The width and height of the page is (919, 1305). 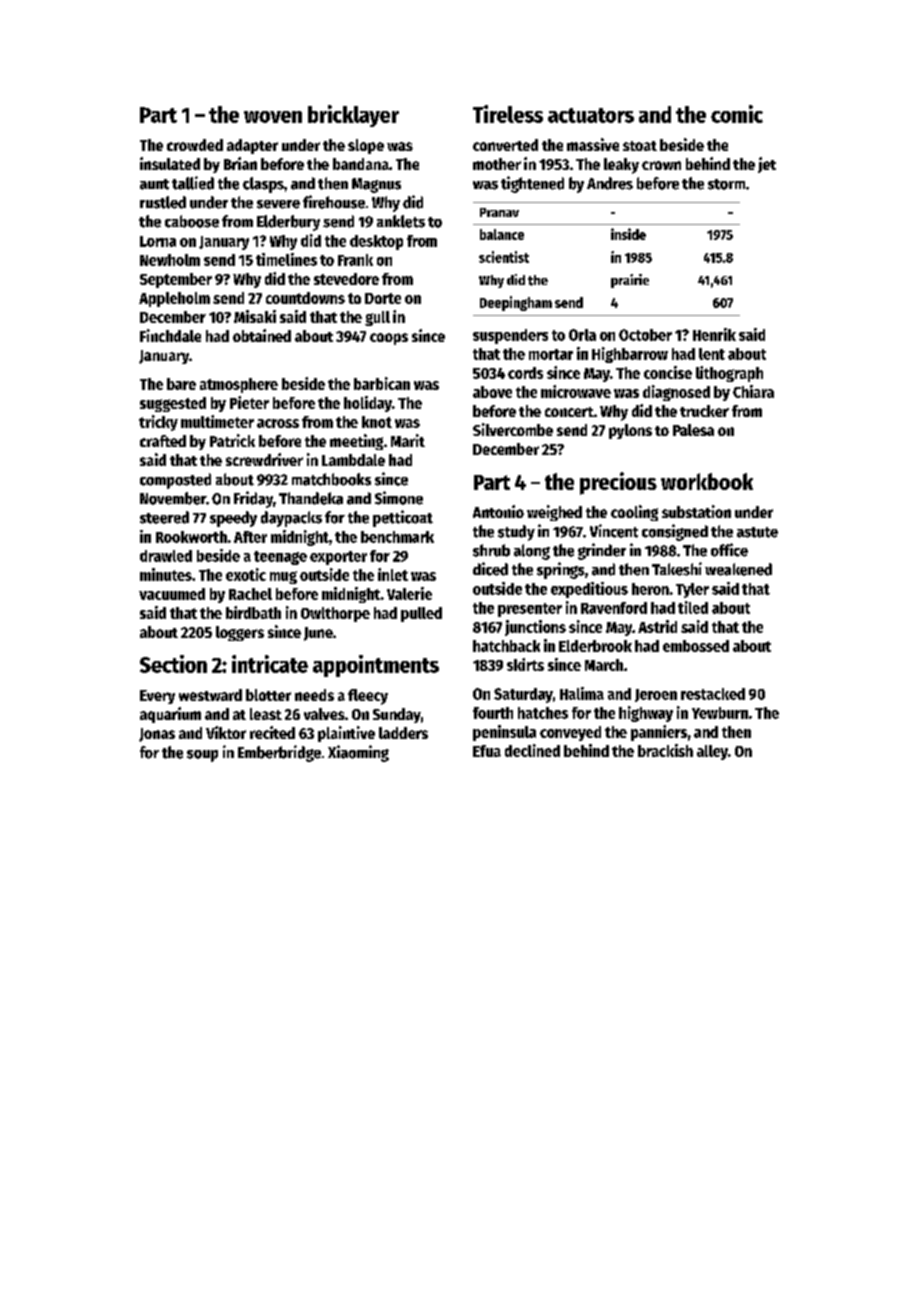 I want to click on pylons, so click(x=630, y=431).
